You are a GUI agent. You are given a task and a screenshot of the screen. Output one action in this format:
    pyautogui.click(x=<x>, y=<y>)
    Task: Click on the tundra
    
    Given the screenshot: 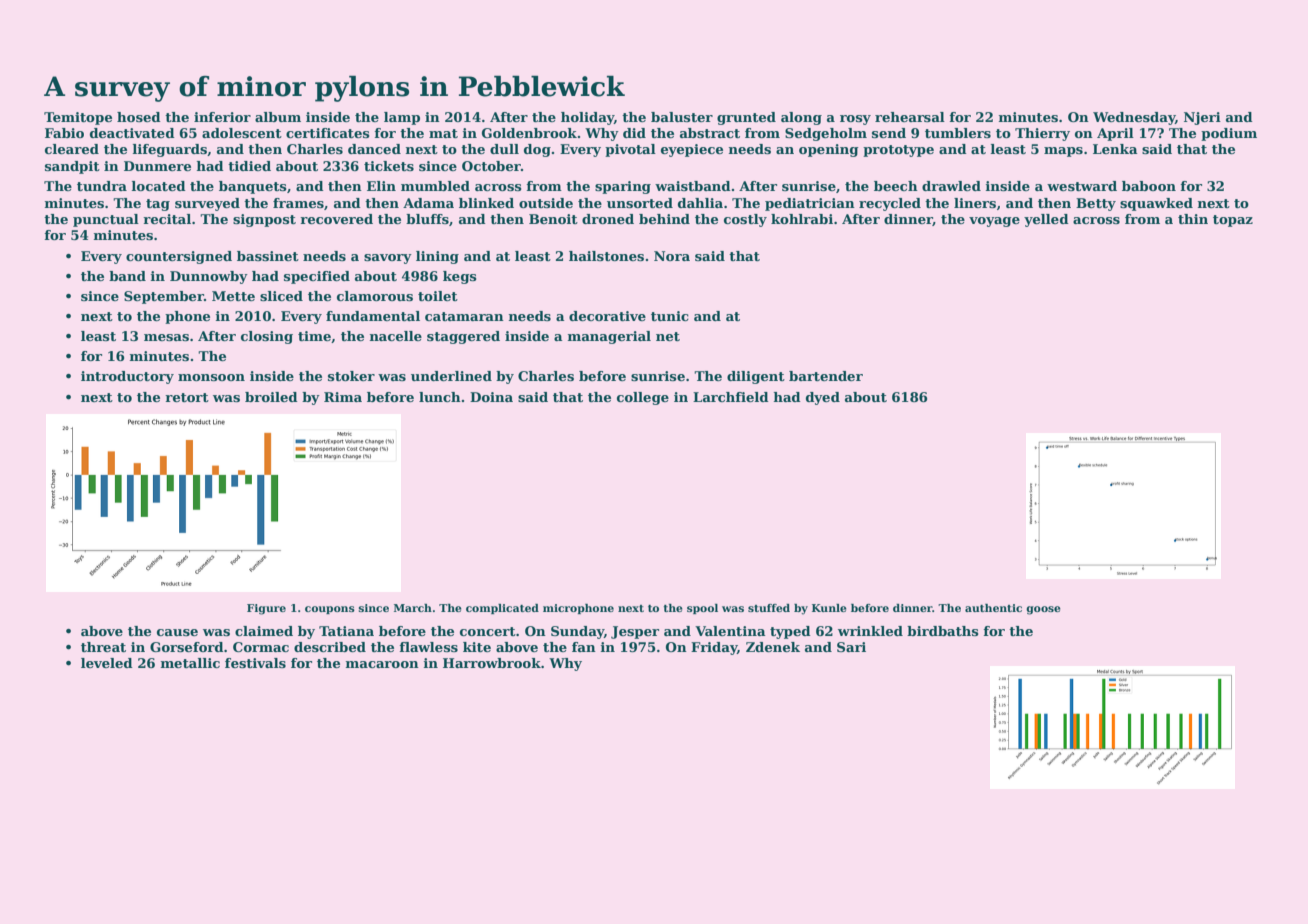 What is the action you would take?
    pyautogui.click(x=102, y=186)
